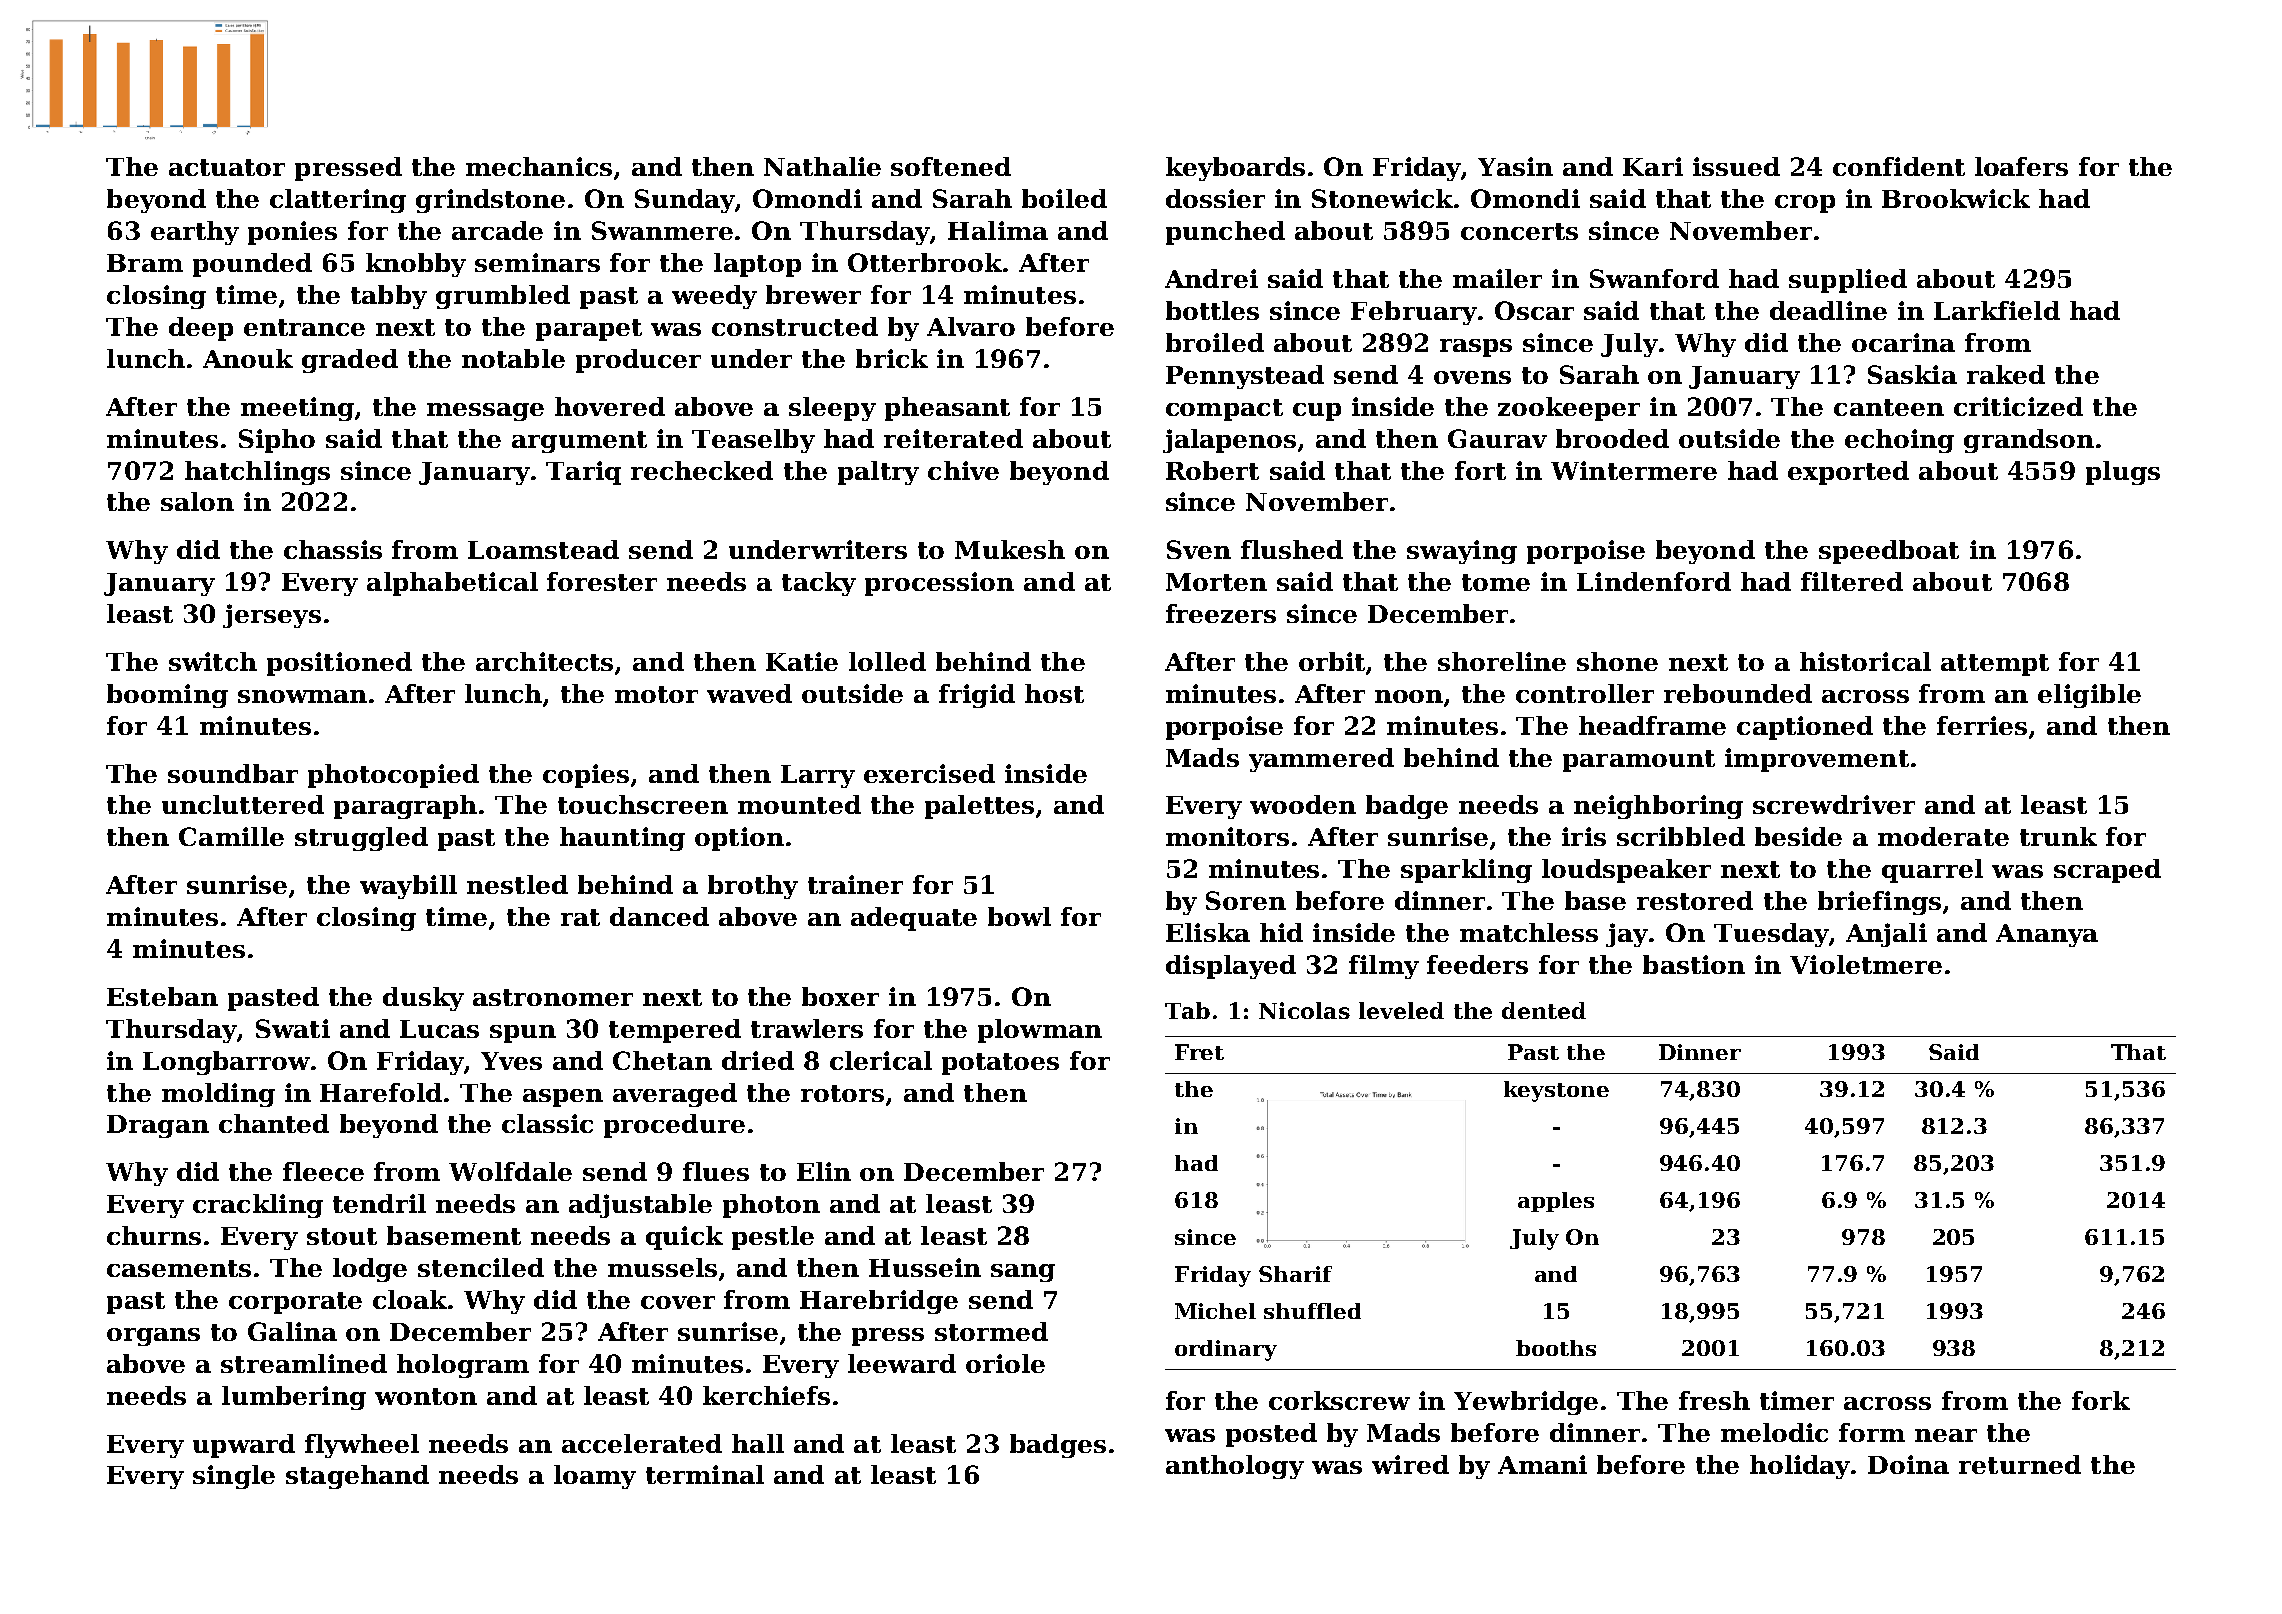  Describe the element at coordinates (675, 1031) in the page. I see `tempered` at that location.
